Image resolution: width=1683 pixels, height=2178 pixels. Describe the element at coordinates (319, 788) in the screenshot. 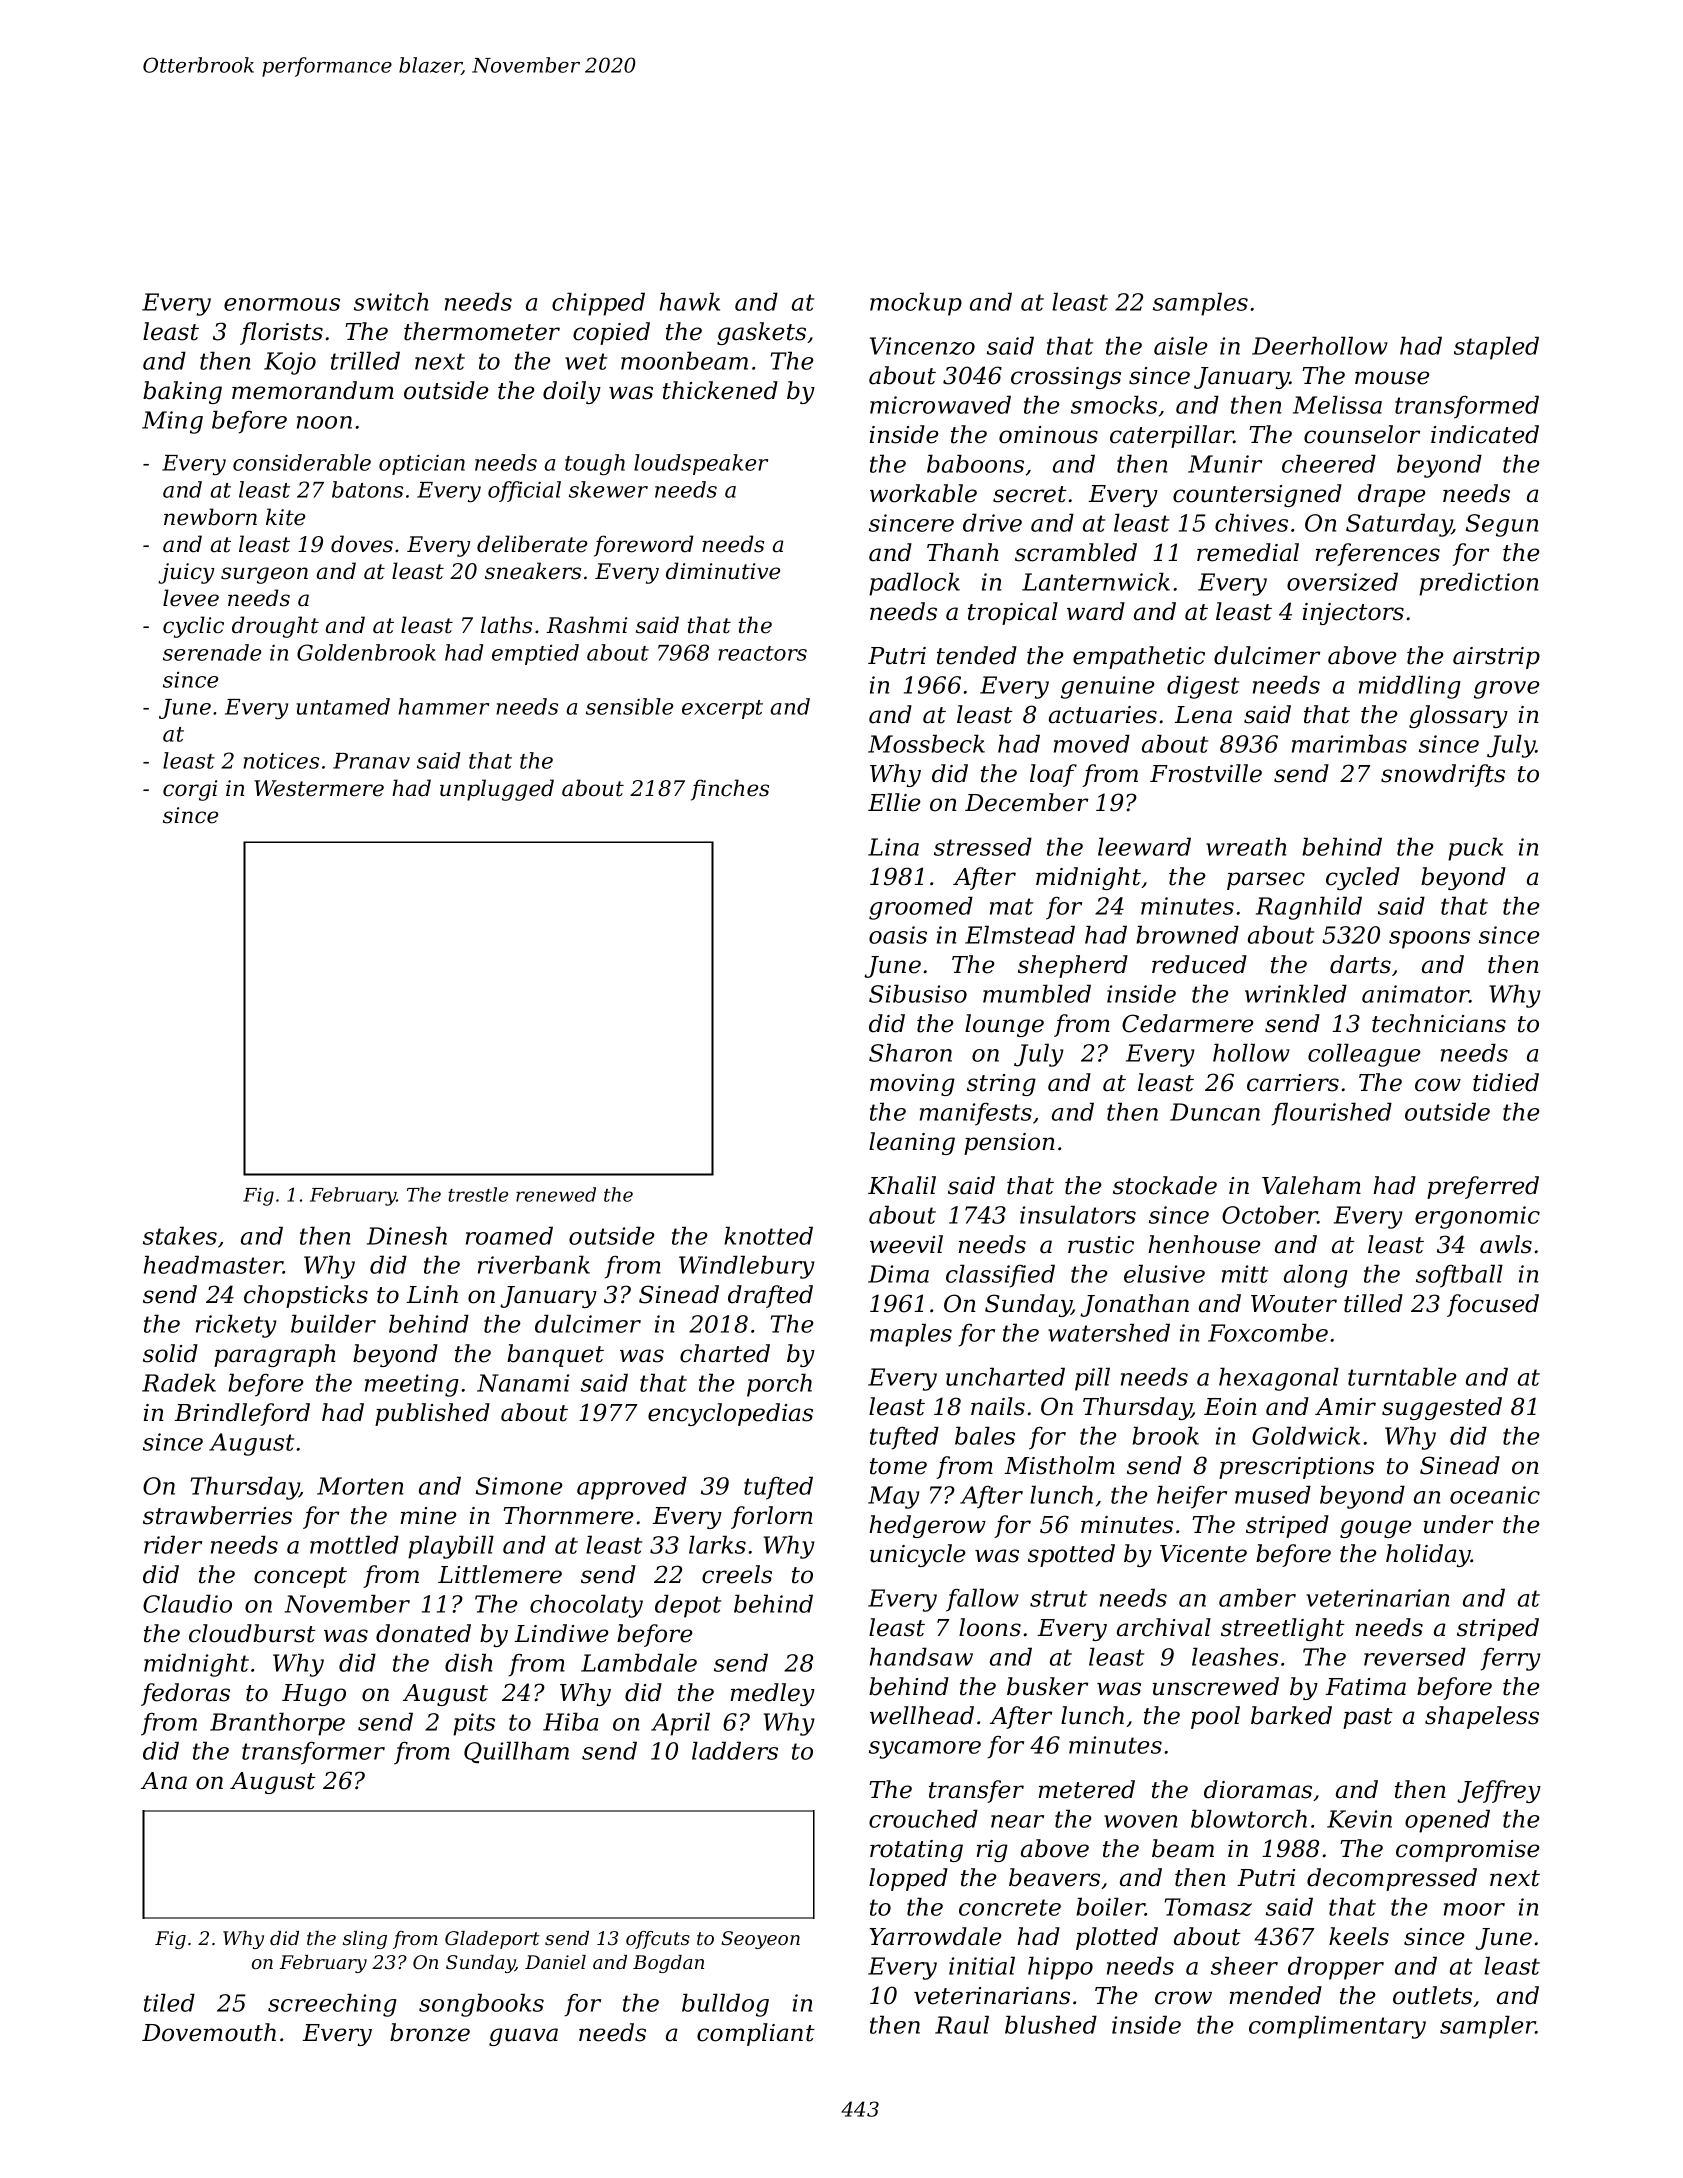

I see `Westermere` at that location.
